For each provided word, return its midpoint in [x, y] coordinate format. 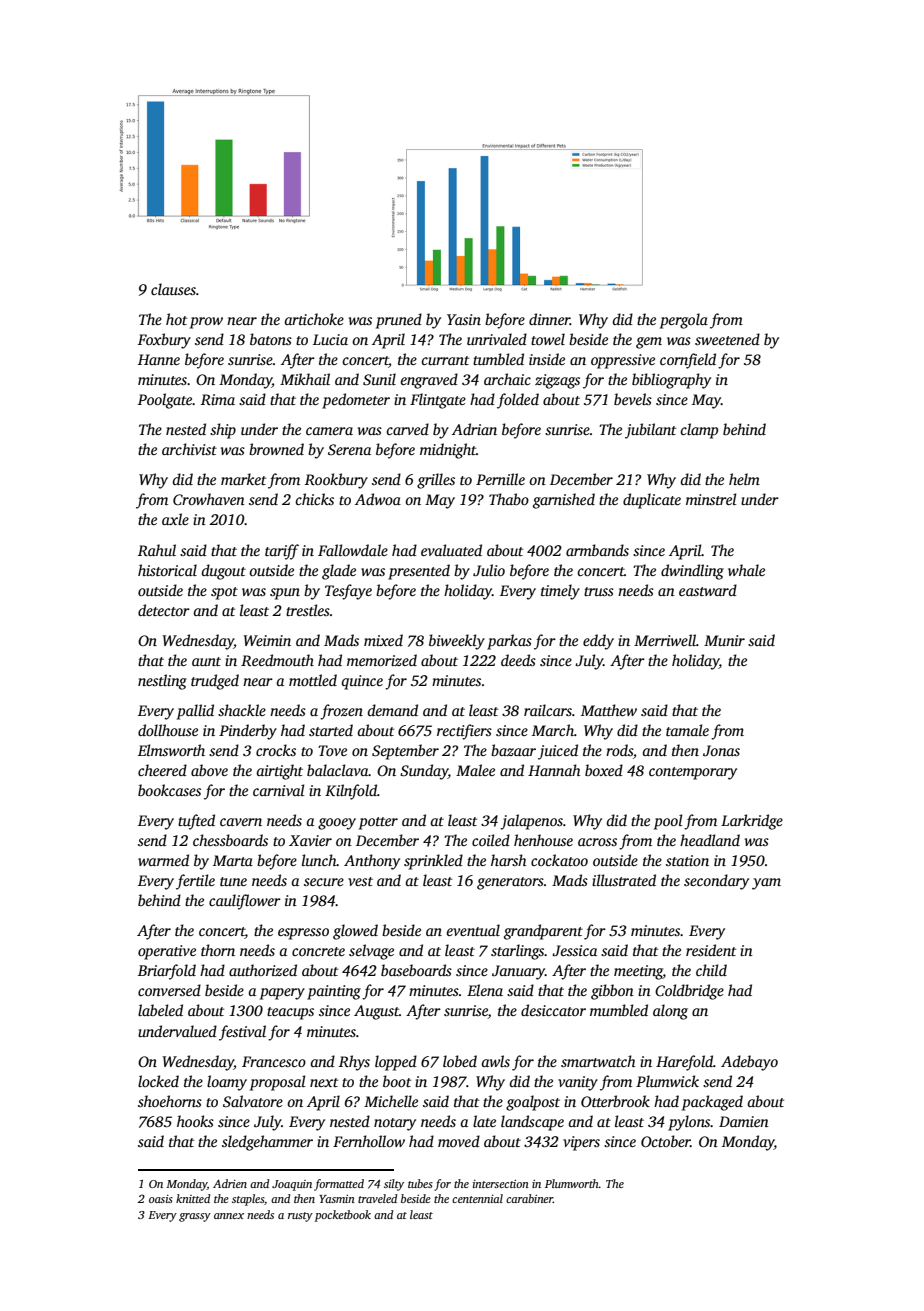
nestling [162, 682]
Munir [724, 640]
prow [206, 323]
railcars [548, 710]
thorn [218, 950]
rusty [300, 1217]
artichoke [314, 319]
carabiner [529, 1198]
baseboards [416, 970]
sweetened [727, 339]
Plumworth [572, 1183]
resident [711, 950]
